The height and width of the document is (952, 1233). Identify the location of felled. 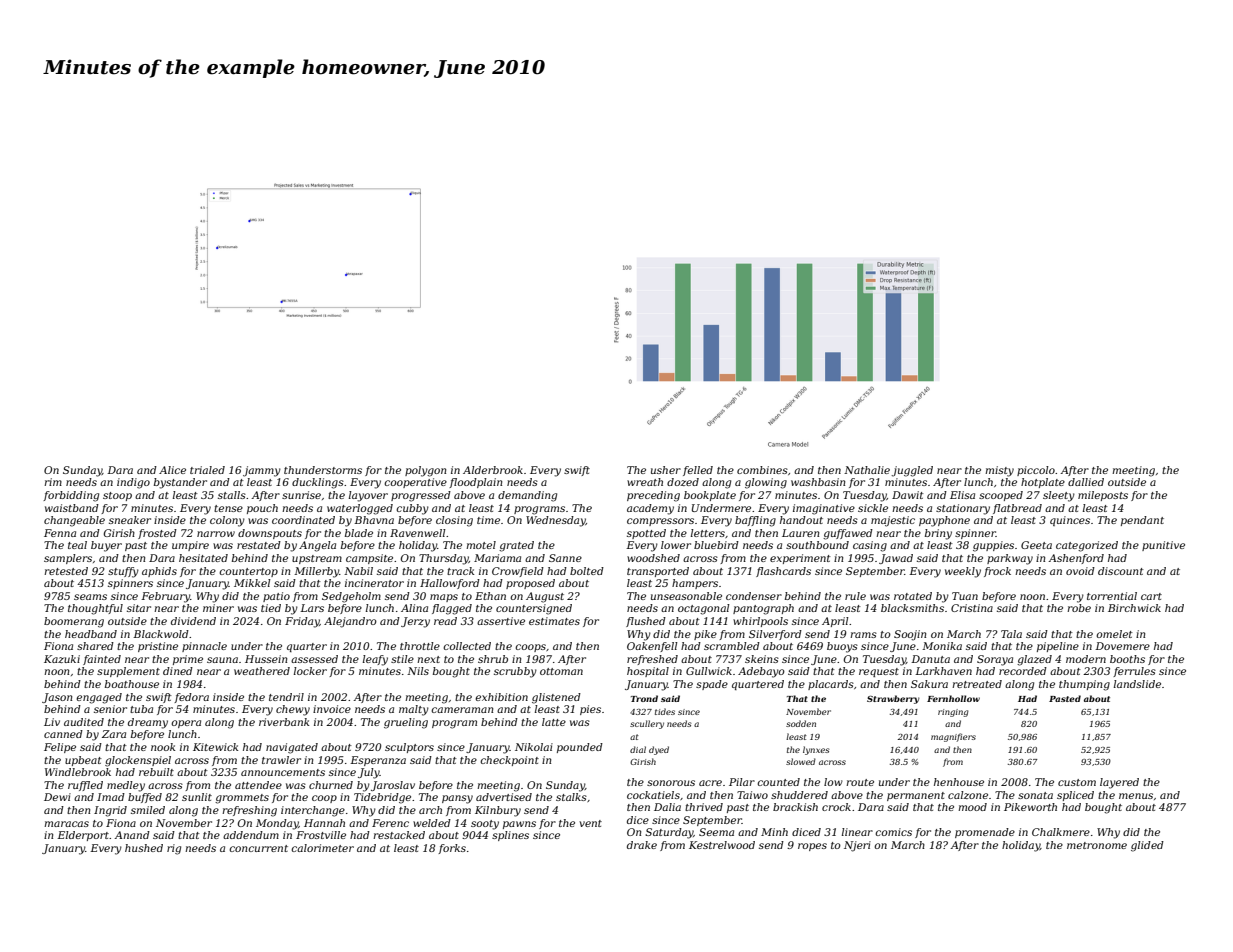
(698, 471).
